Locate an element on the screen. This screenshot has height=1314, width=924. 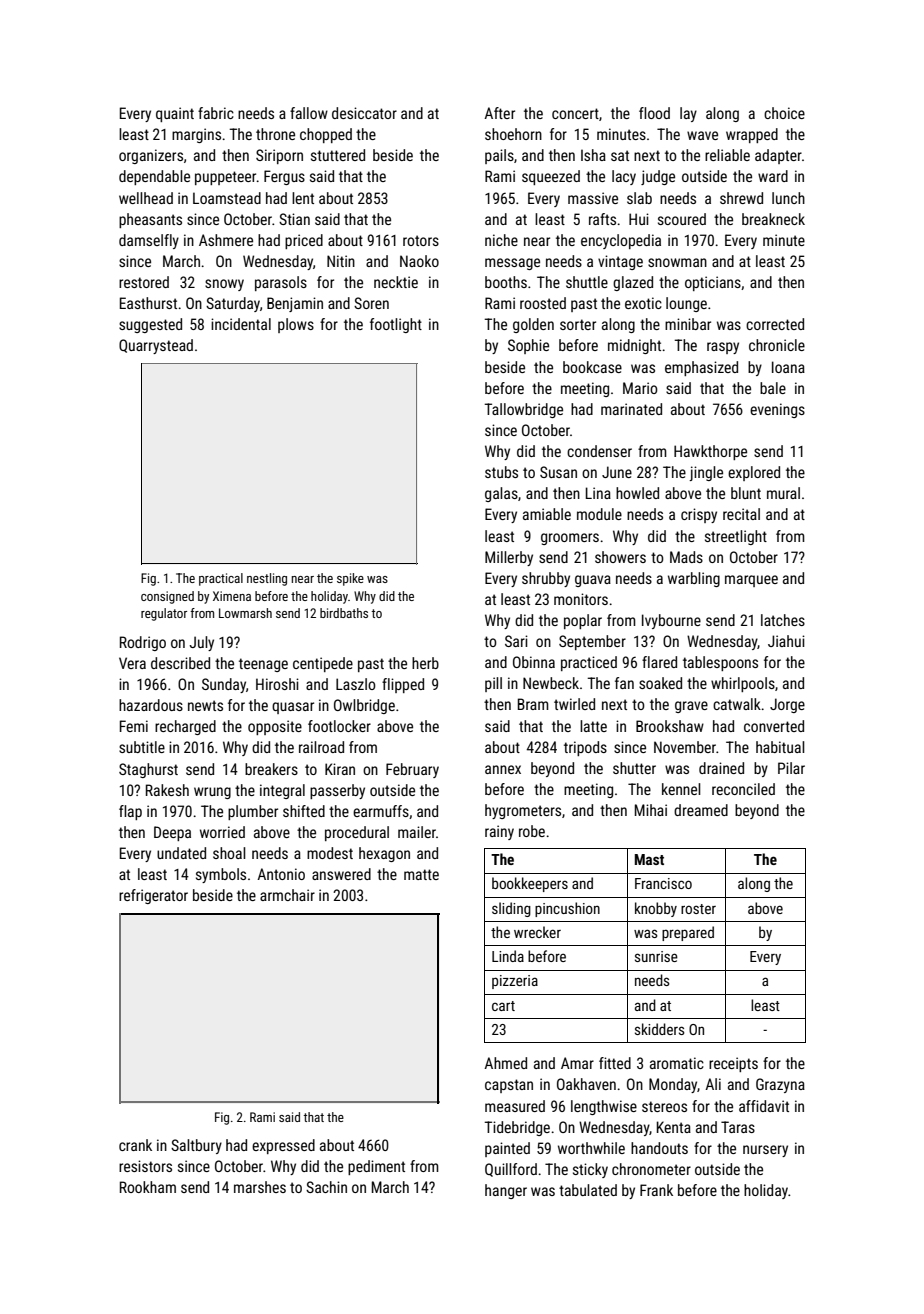
Susan is located at coordinates (558, 472).
